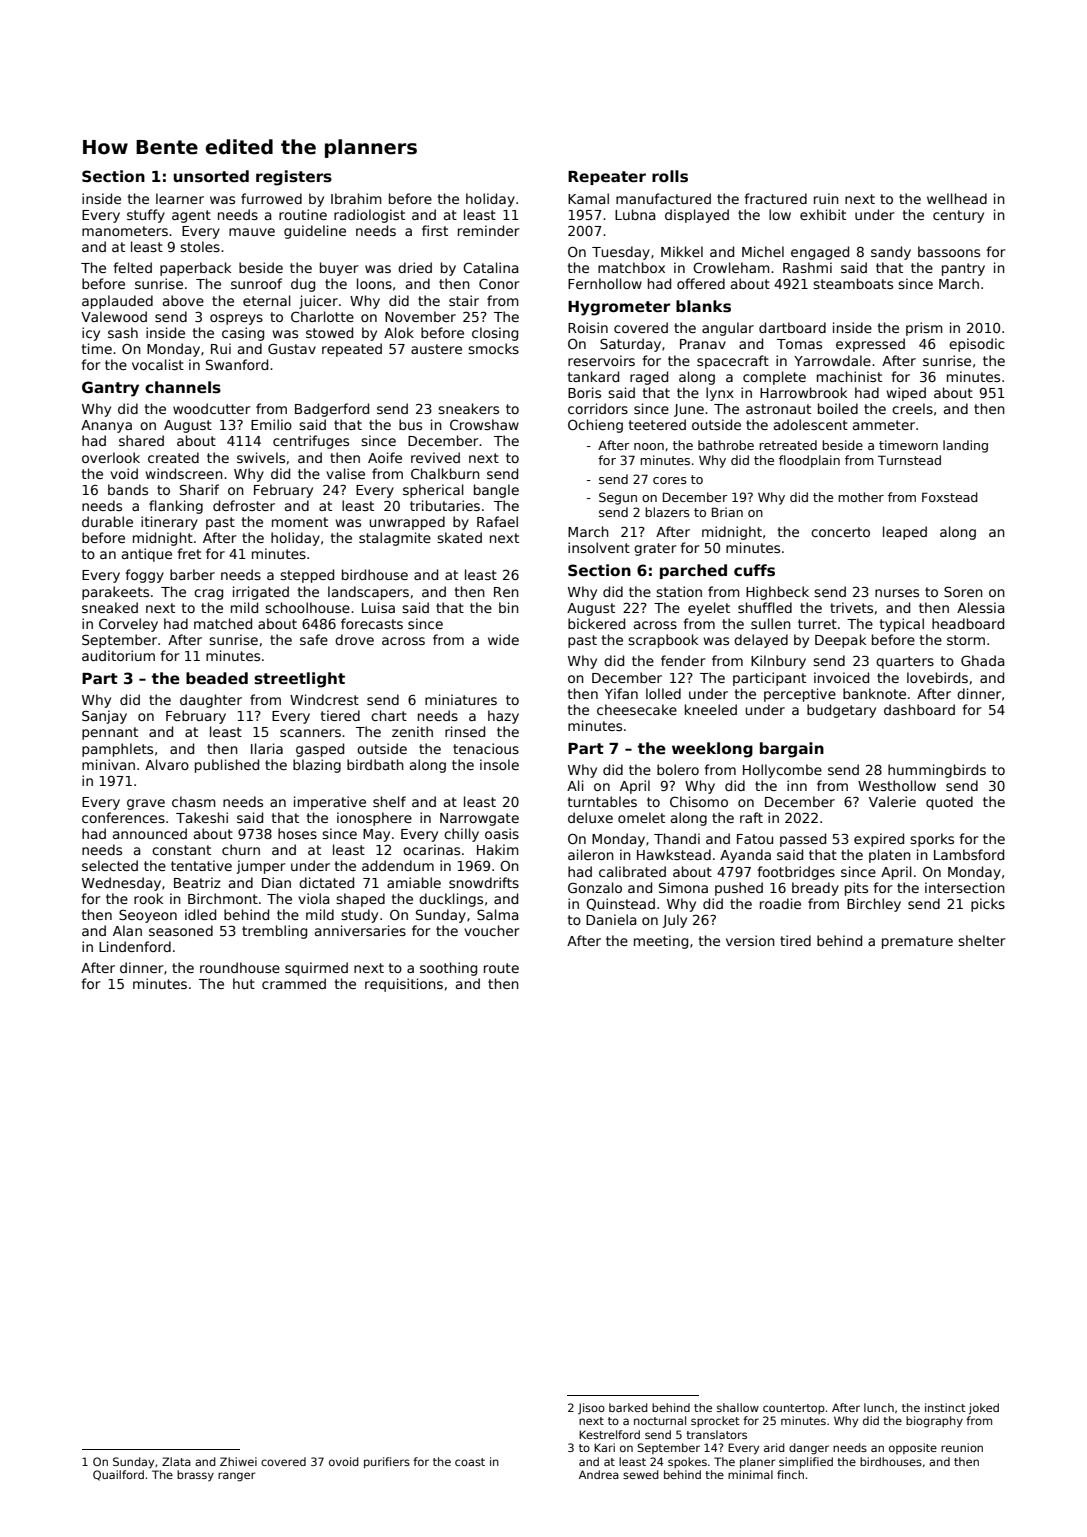 Image resolution: width=1087 pixels, height=1537 pixels. Describe the element at coordinates (957, 198) in the screenshot. I see `wellhead` at that location.
